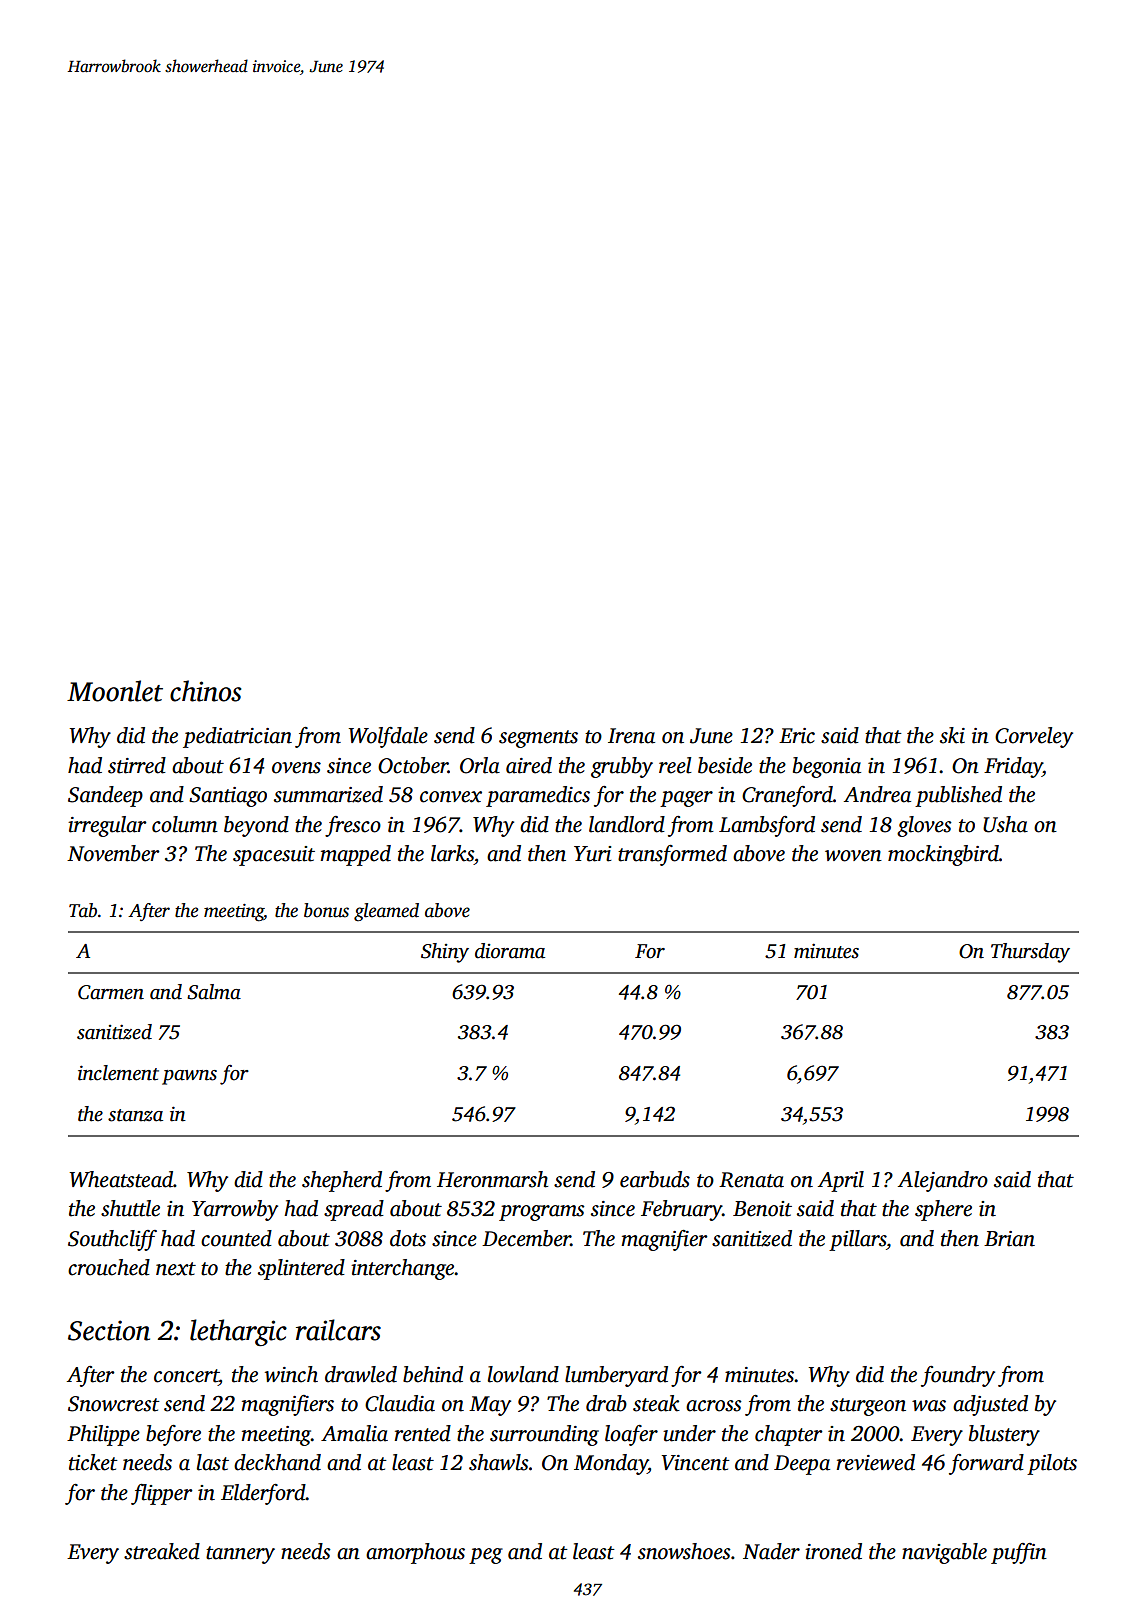  Describe the element at coordinates (1030, 953) in the screenshot. I see `Thursday` at that location.
